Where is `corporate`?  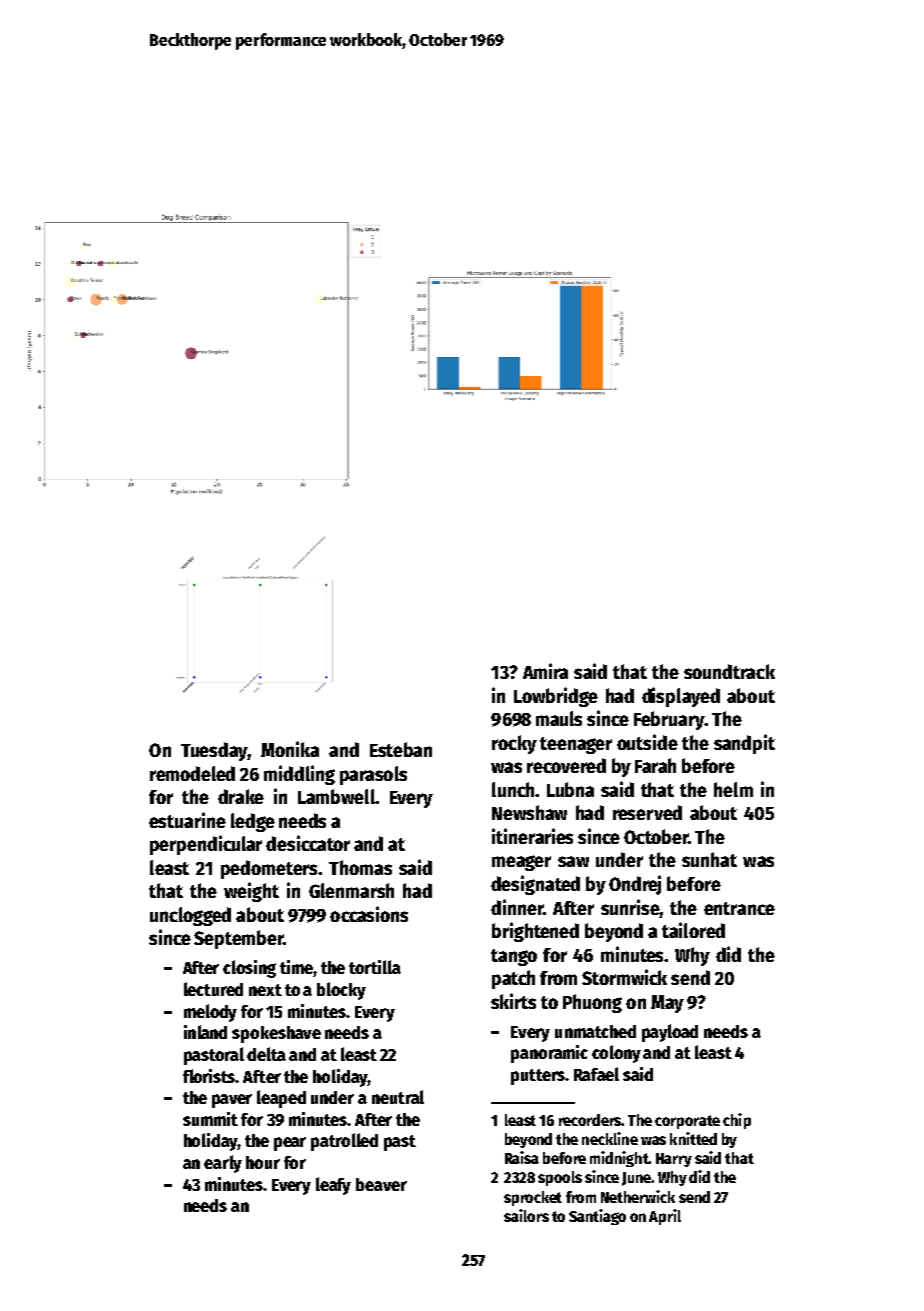
corporate is located at coordinates (687, 1122).
